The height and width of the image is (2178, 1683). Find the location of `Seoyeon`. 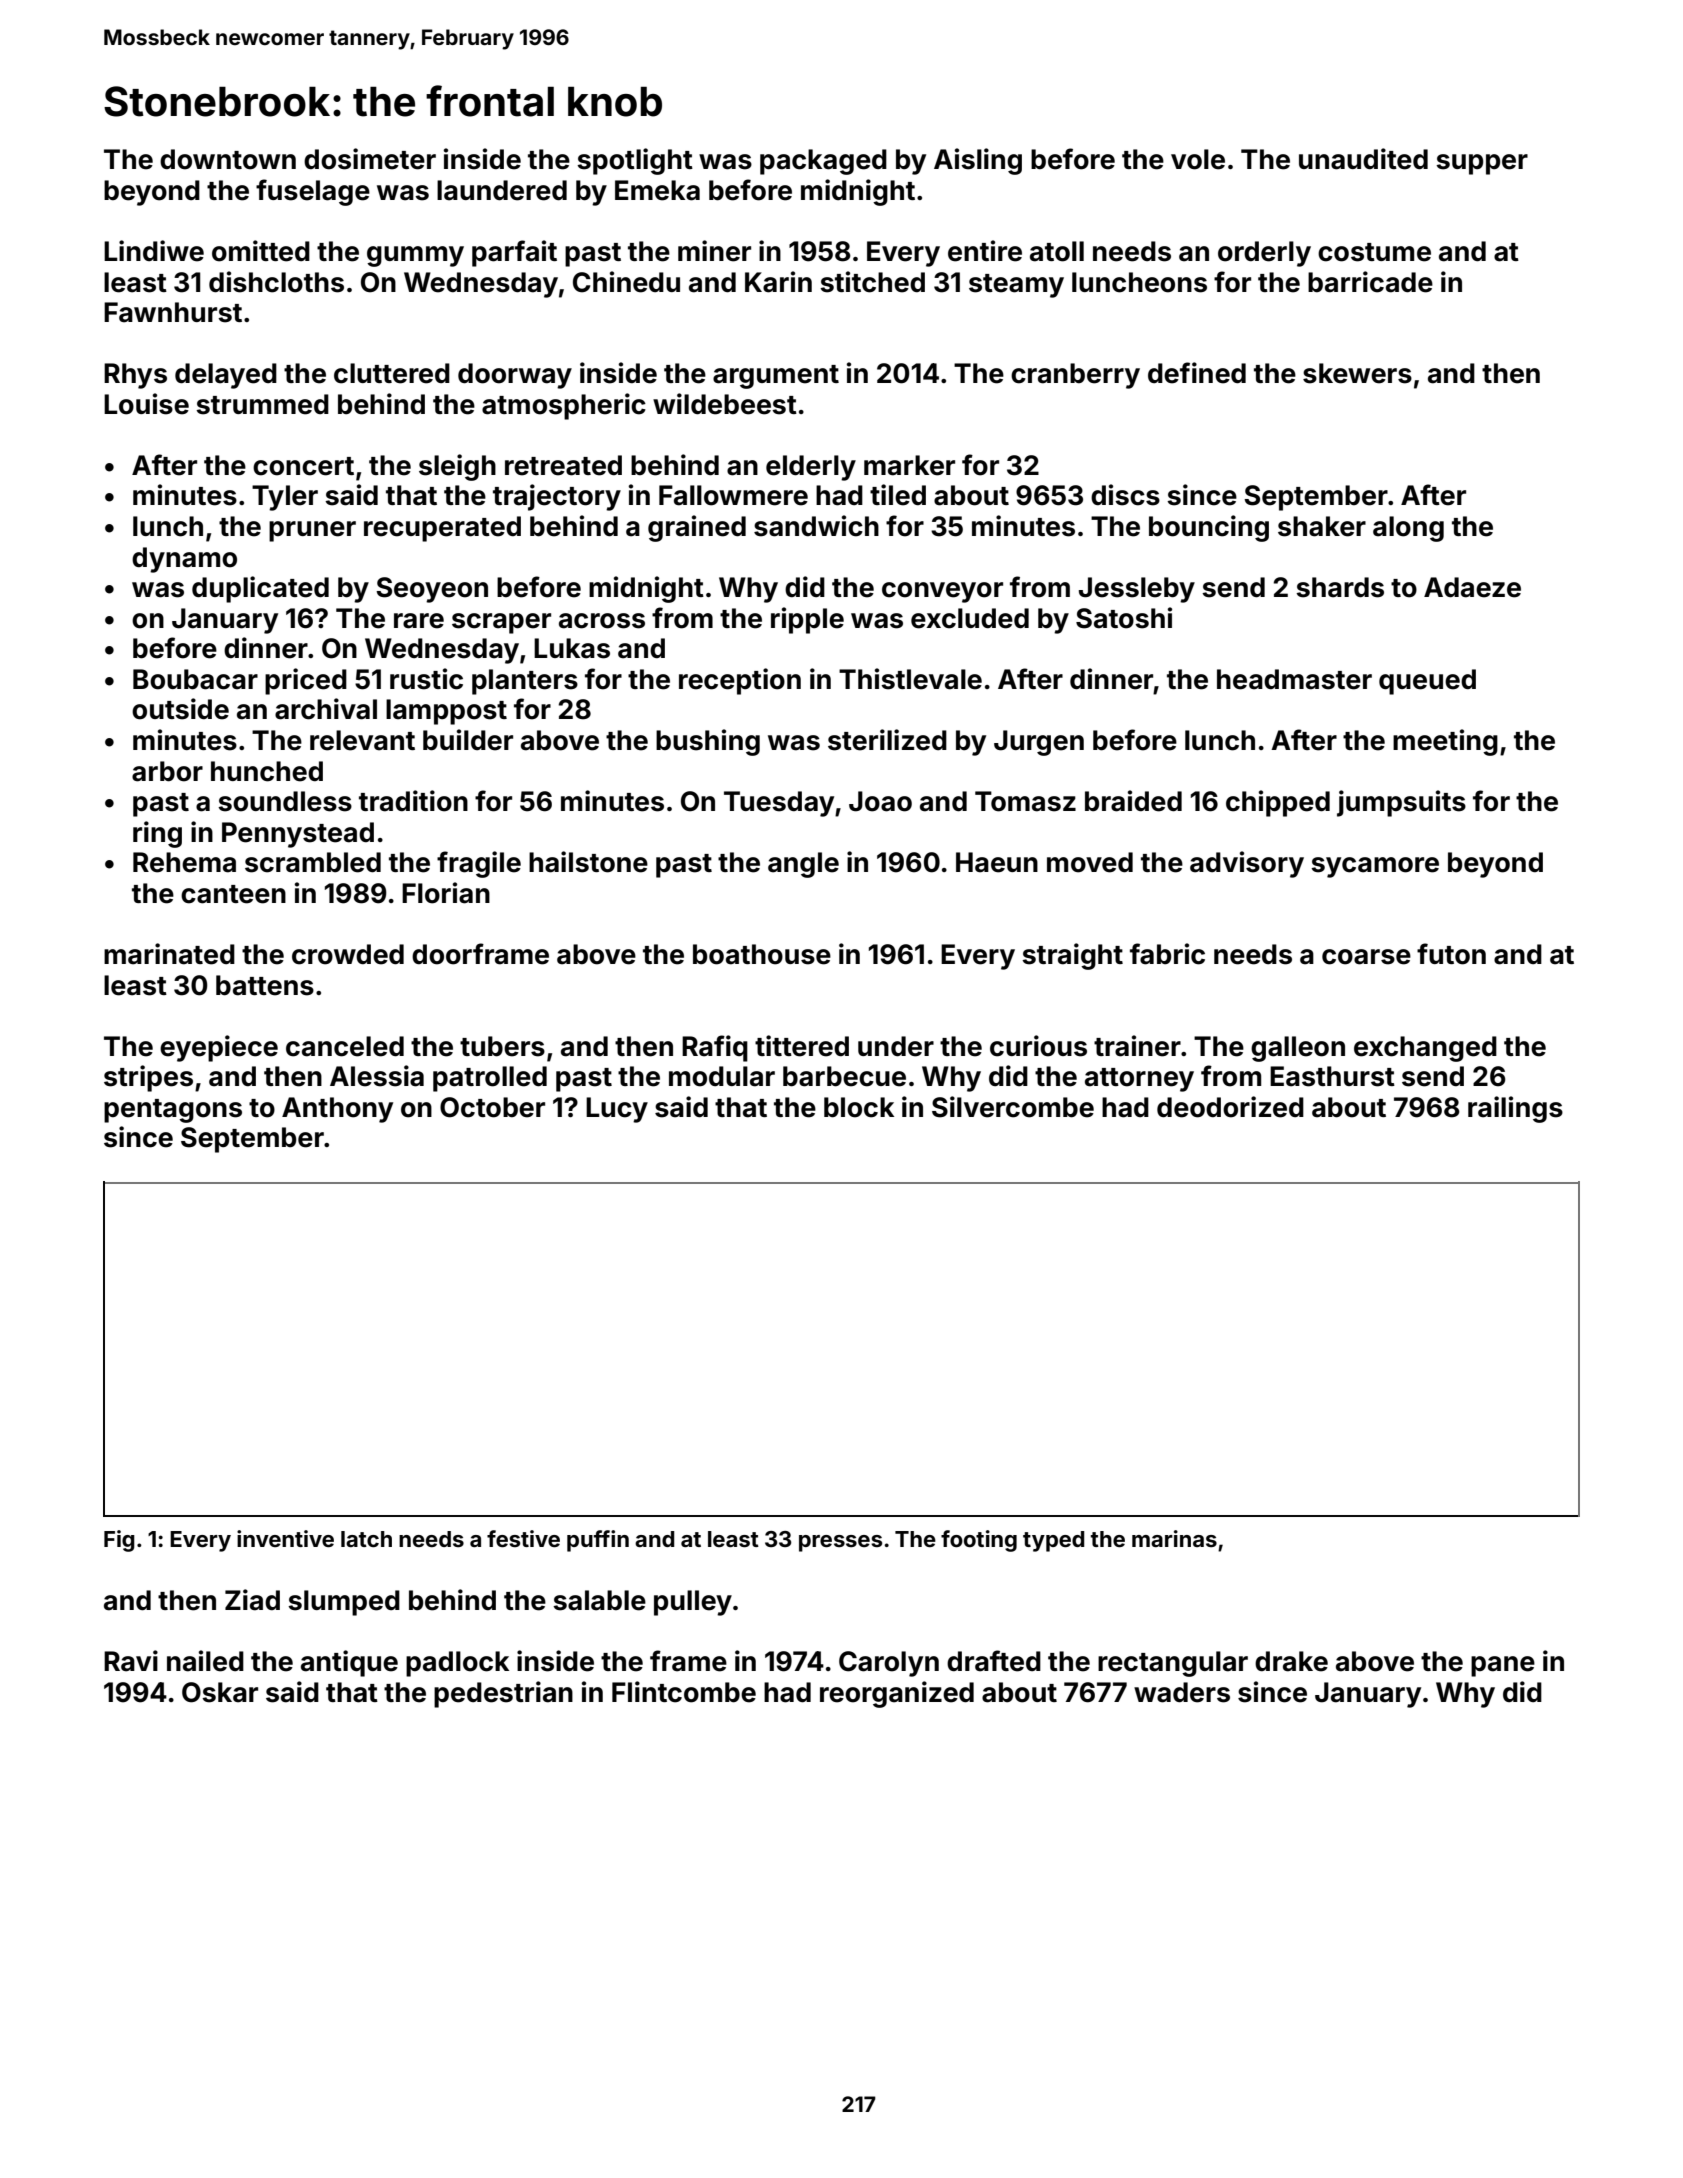

Seoyeon is located at coordinates (432, 590).
